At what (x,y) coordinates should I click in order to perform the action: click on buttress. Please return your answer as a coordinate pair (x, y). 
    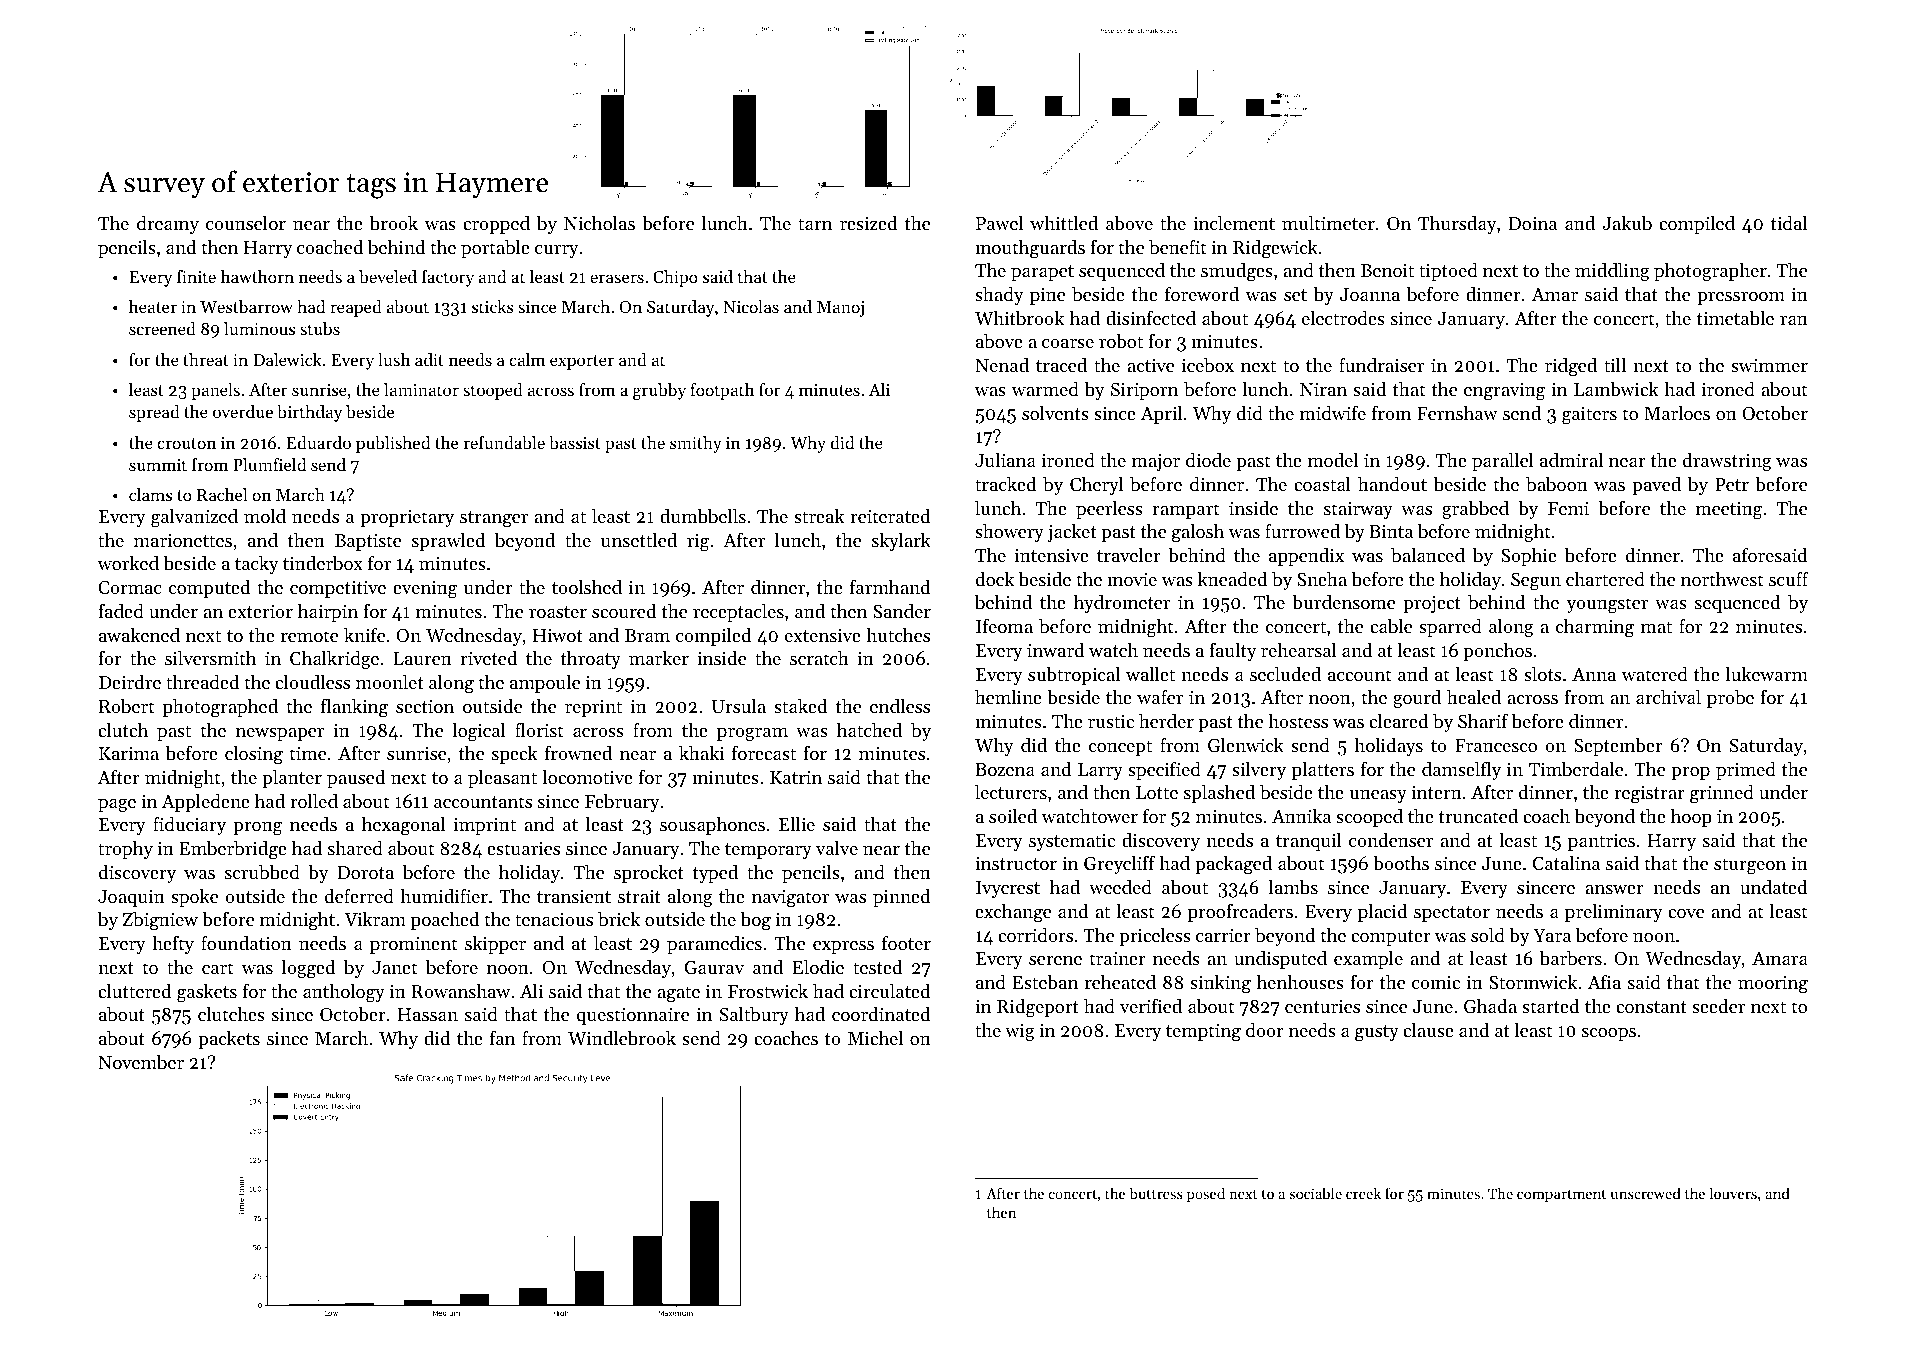
    Looking at the image, I should click on (1156, 1193).
